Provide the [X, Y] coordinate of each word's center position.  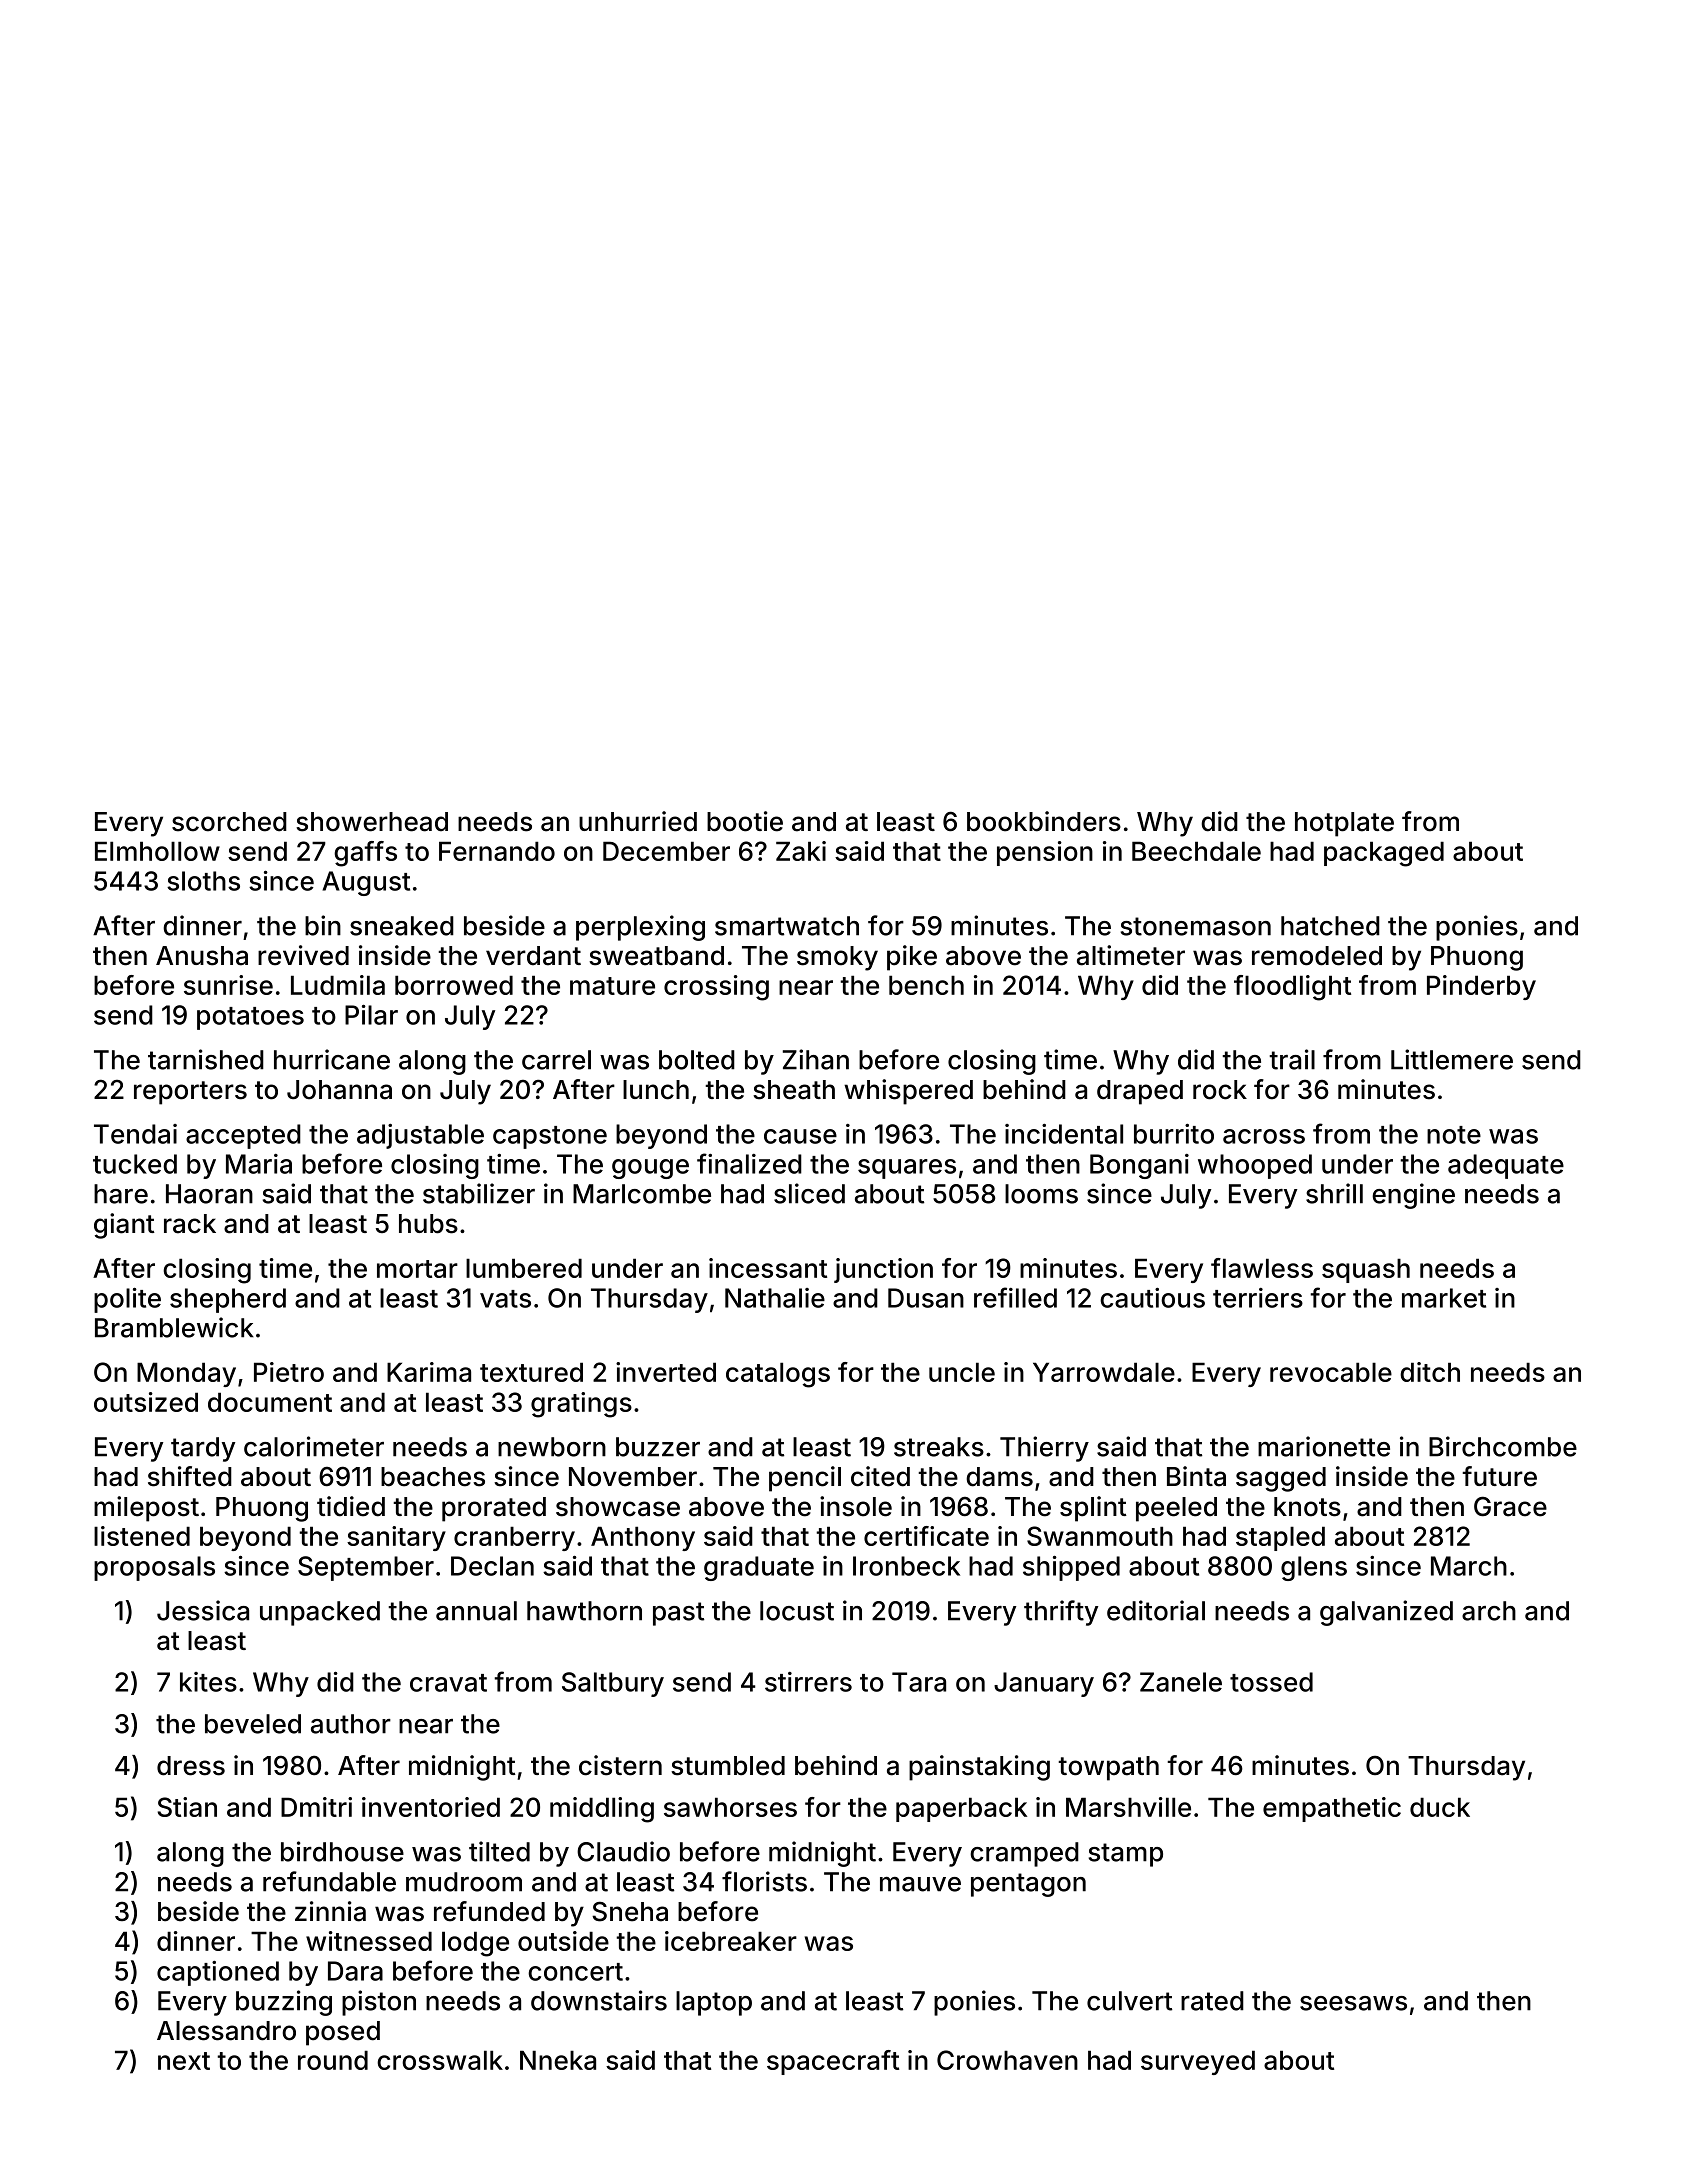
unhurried [638, 821]
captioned [218, 1973]
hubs [428, 1224]
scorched [229, 822]
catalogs [778, 1375]
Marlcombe [642, 1194]
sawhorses [730, 1807]
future [1499, 1476]
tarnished [206, 1059]
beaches [433, 1477]
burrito [1174, 1134]
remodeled [1317, 956]
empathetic [1332, 1809]
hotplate [1344, 824]
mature [612, 986]
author [351, 1724]
